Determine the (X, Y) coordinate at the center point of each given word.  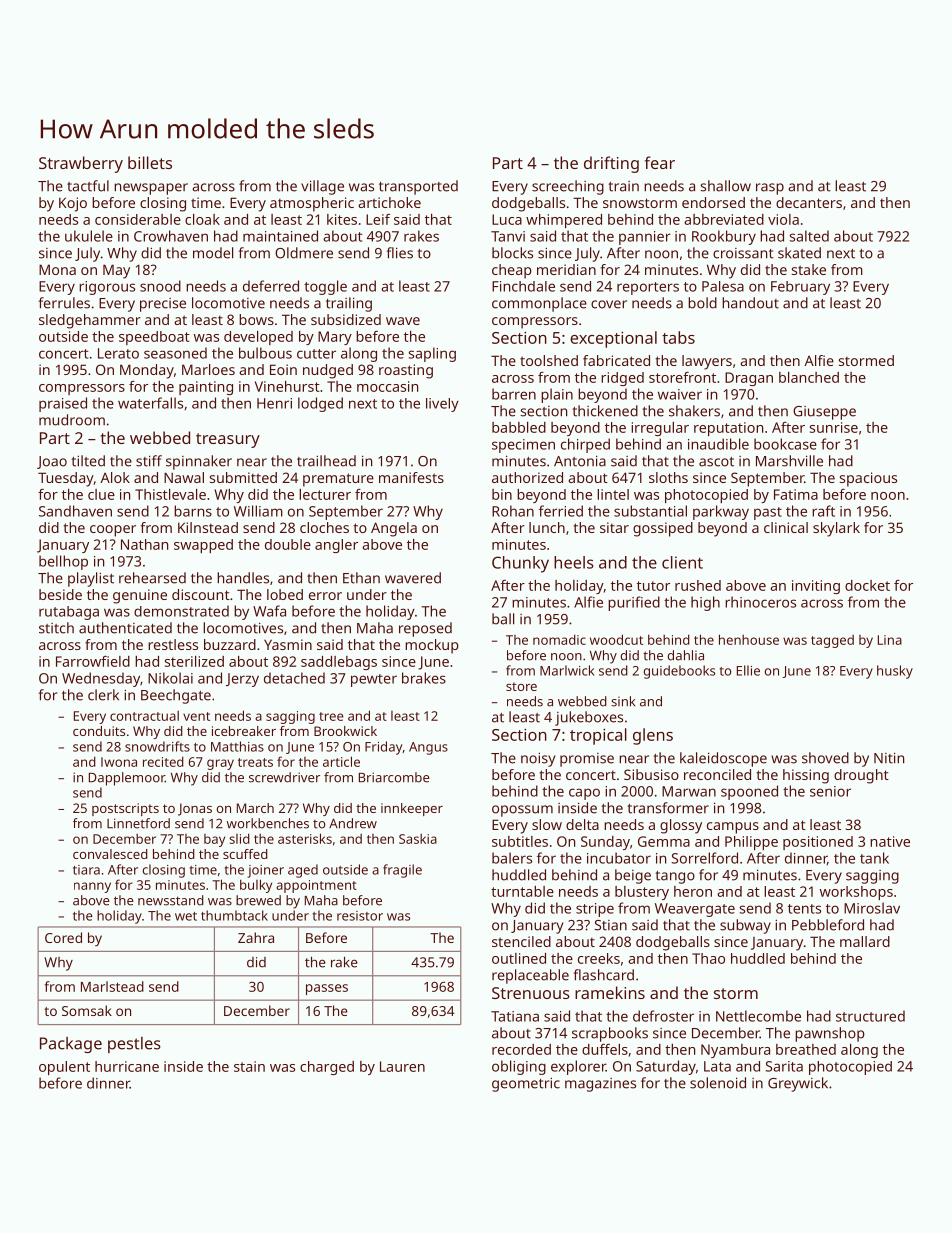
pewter (374, 680)
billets (150, 162)
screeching (568, 187)
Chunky (520, 564)
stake (809, 269)
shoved (825, 758)
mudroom (72, 420)
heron (693, 891)
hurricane (127, 1066)
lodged (320, 404)
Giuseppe (824, 413)
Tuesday (66, 479)
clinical (786, 527)
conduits (99, 731)
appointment (316, 886)
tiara (86, 870)
